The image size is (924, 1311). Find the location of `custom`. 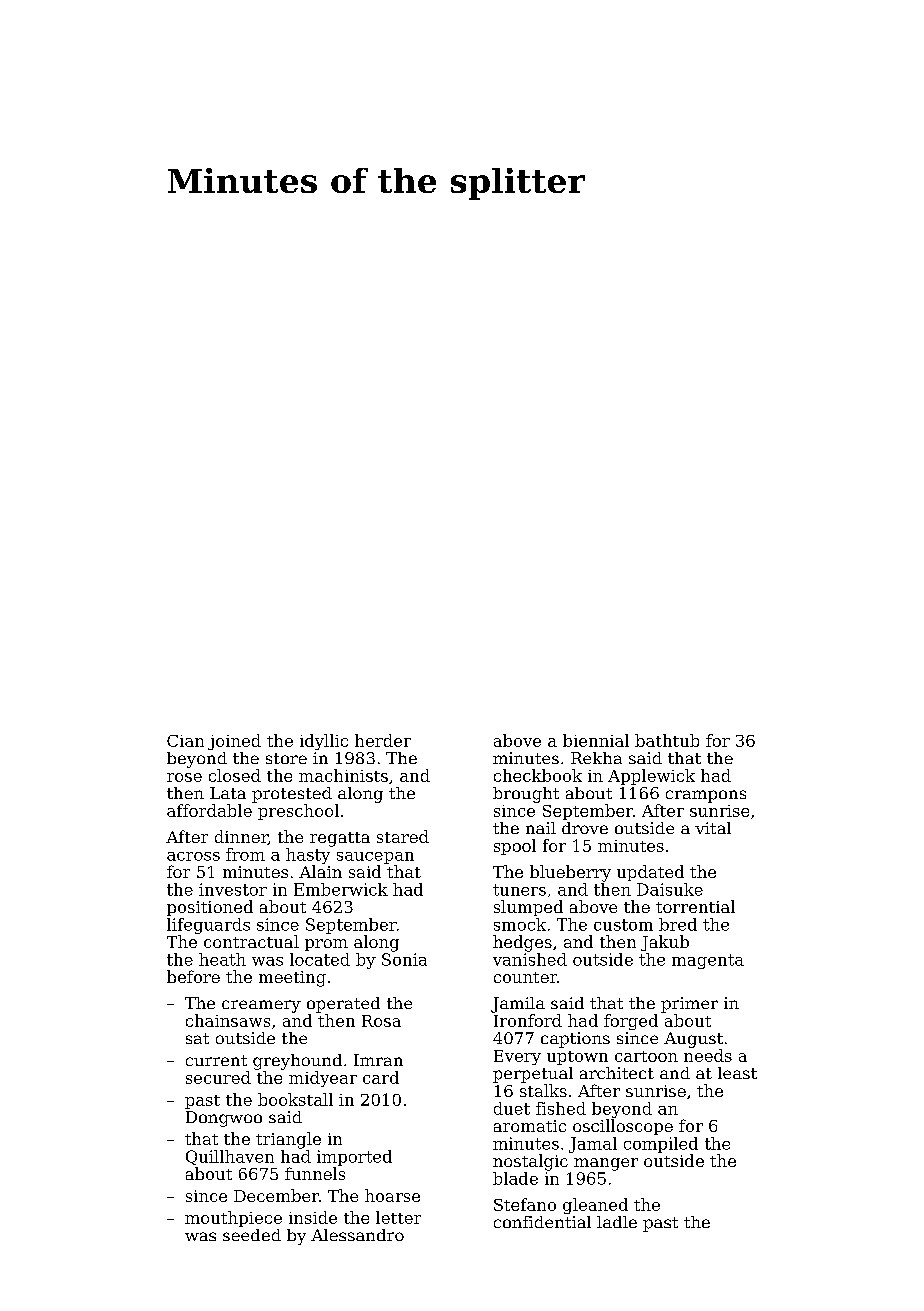

custom is located at coordinates (623, 925).
